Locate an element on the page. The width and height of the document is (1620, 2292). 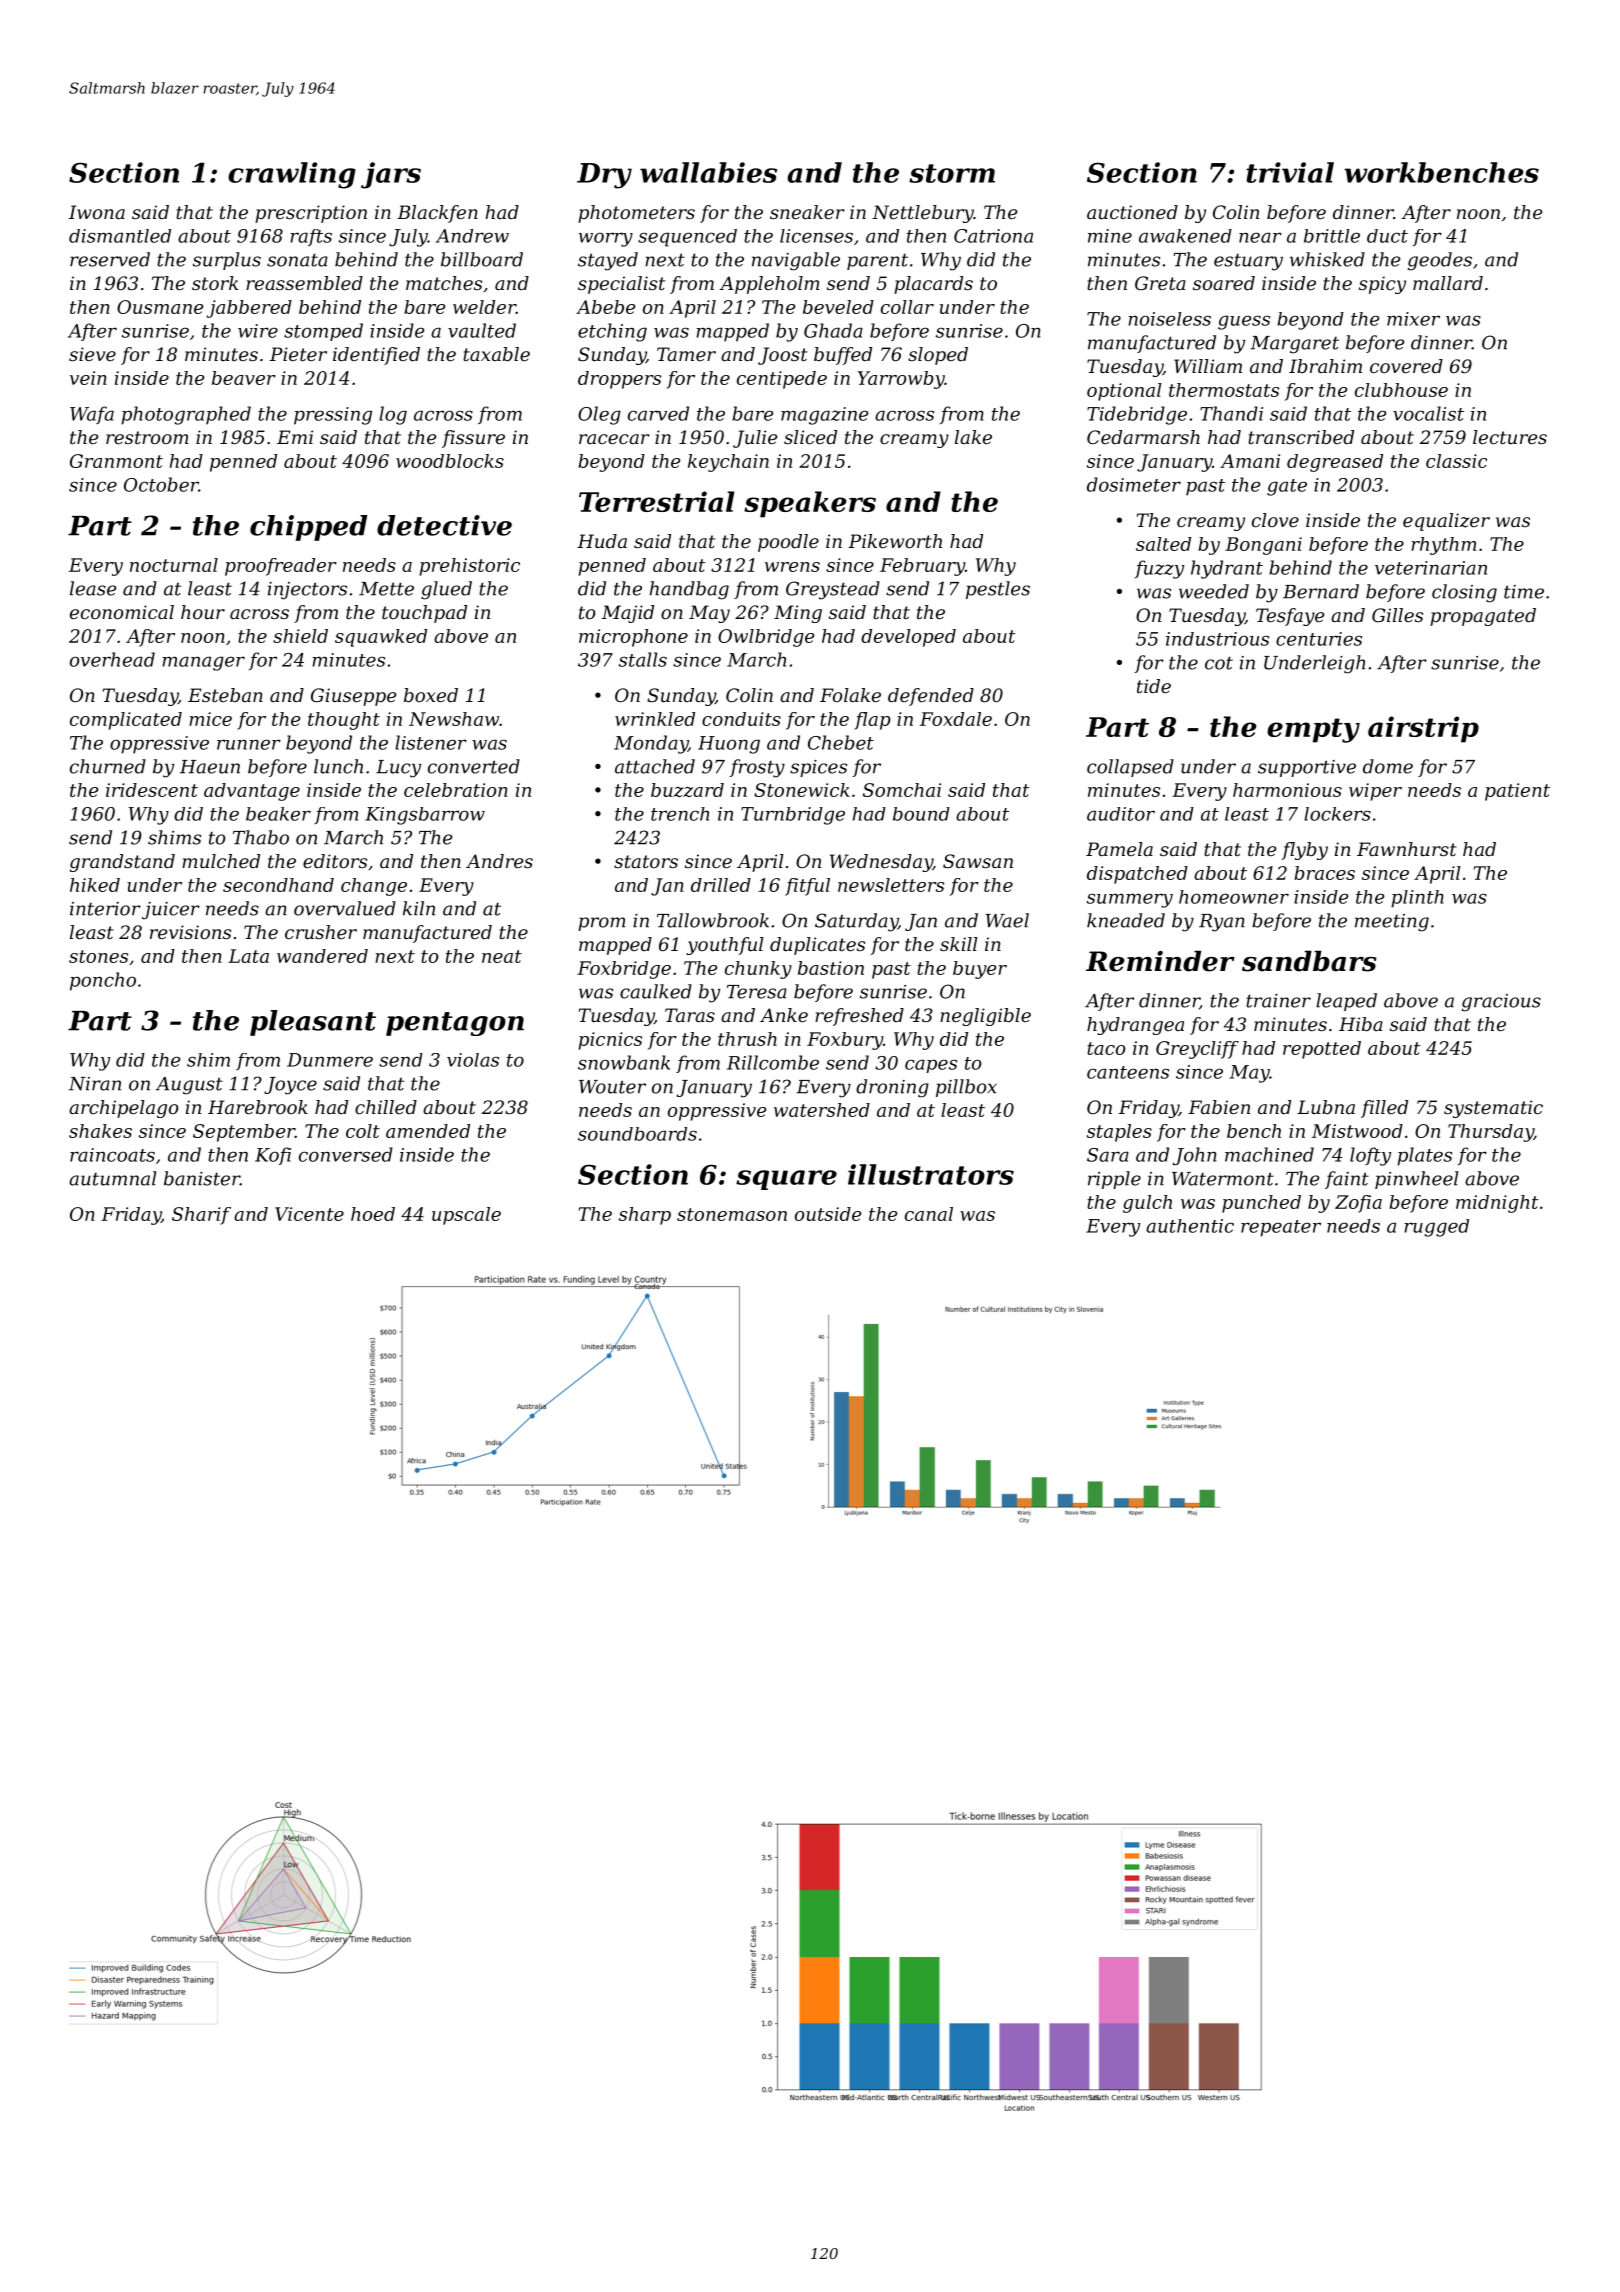
interior is located at coordinates (105, 909).
